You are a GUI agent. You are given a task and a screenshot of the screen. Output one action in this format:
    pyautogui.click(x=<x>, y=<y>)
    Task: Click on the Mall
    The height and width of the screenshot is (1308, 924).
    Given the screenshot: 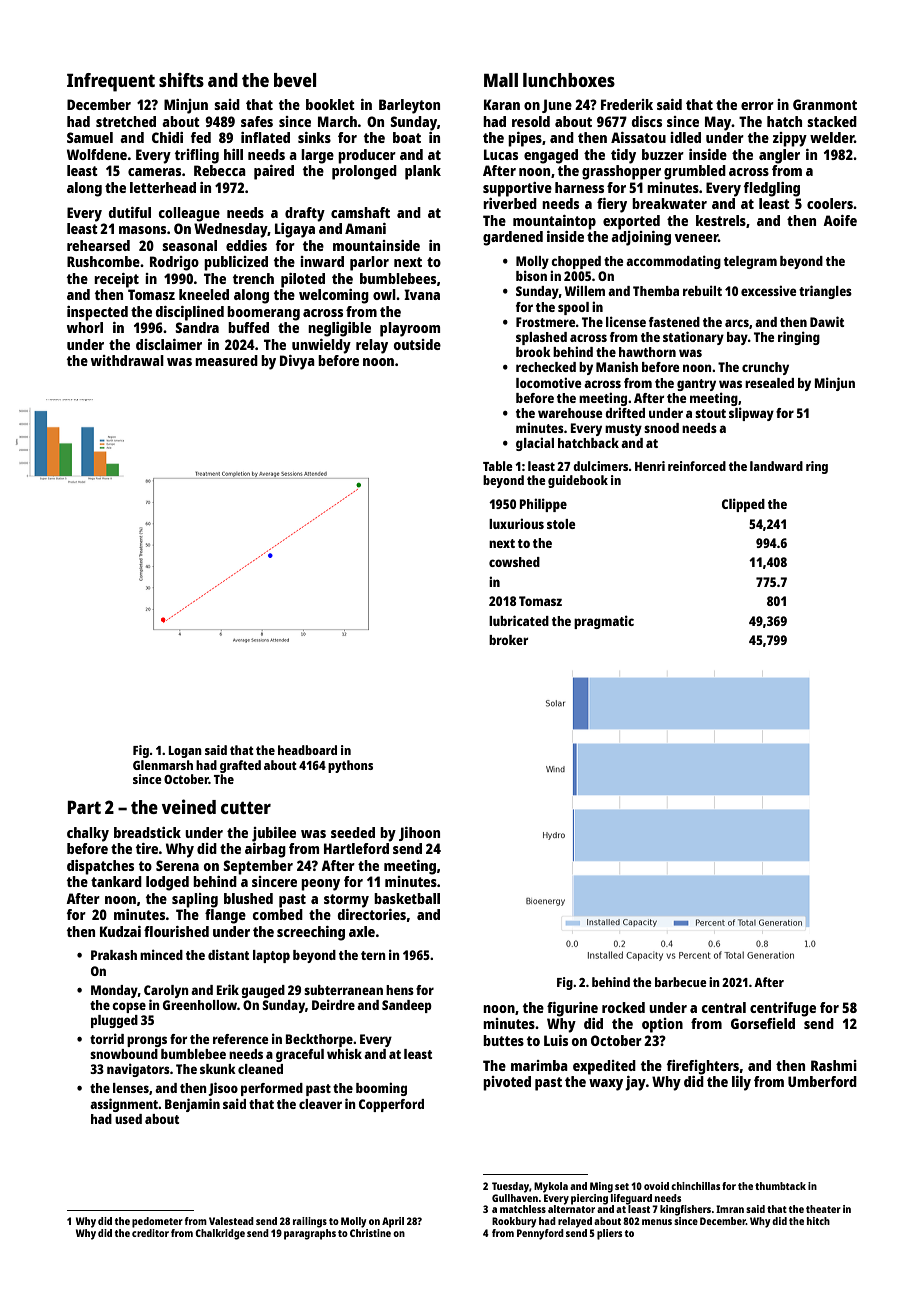 What is the action you would take?
    pyautogui.click(x=501, y=80)
